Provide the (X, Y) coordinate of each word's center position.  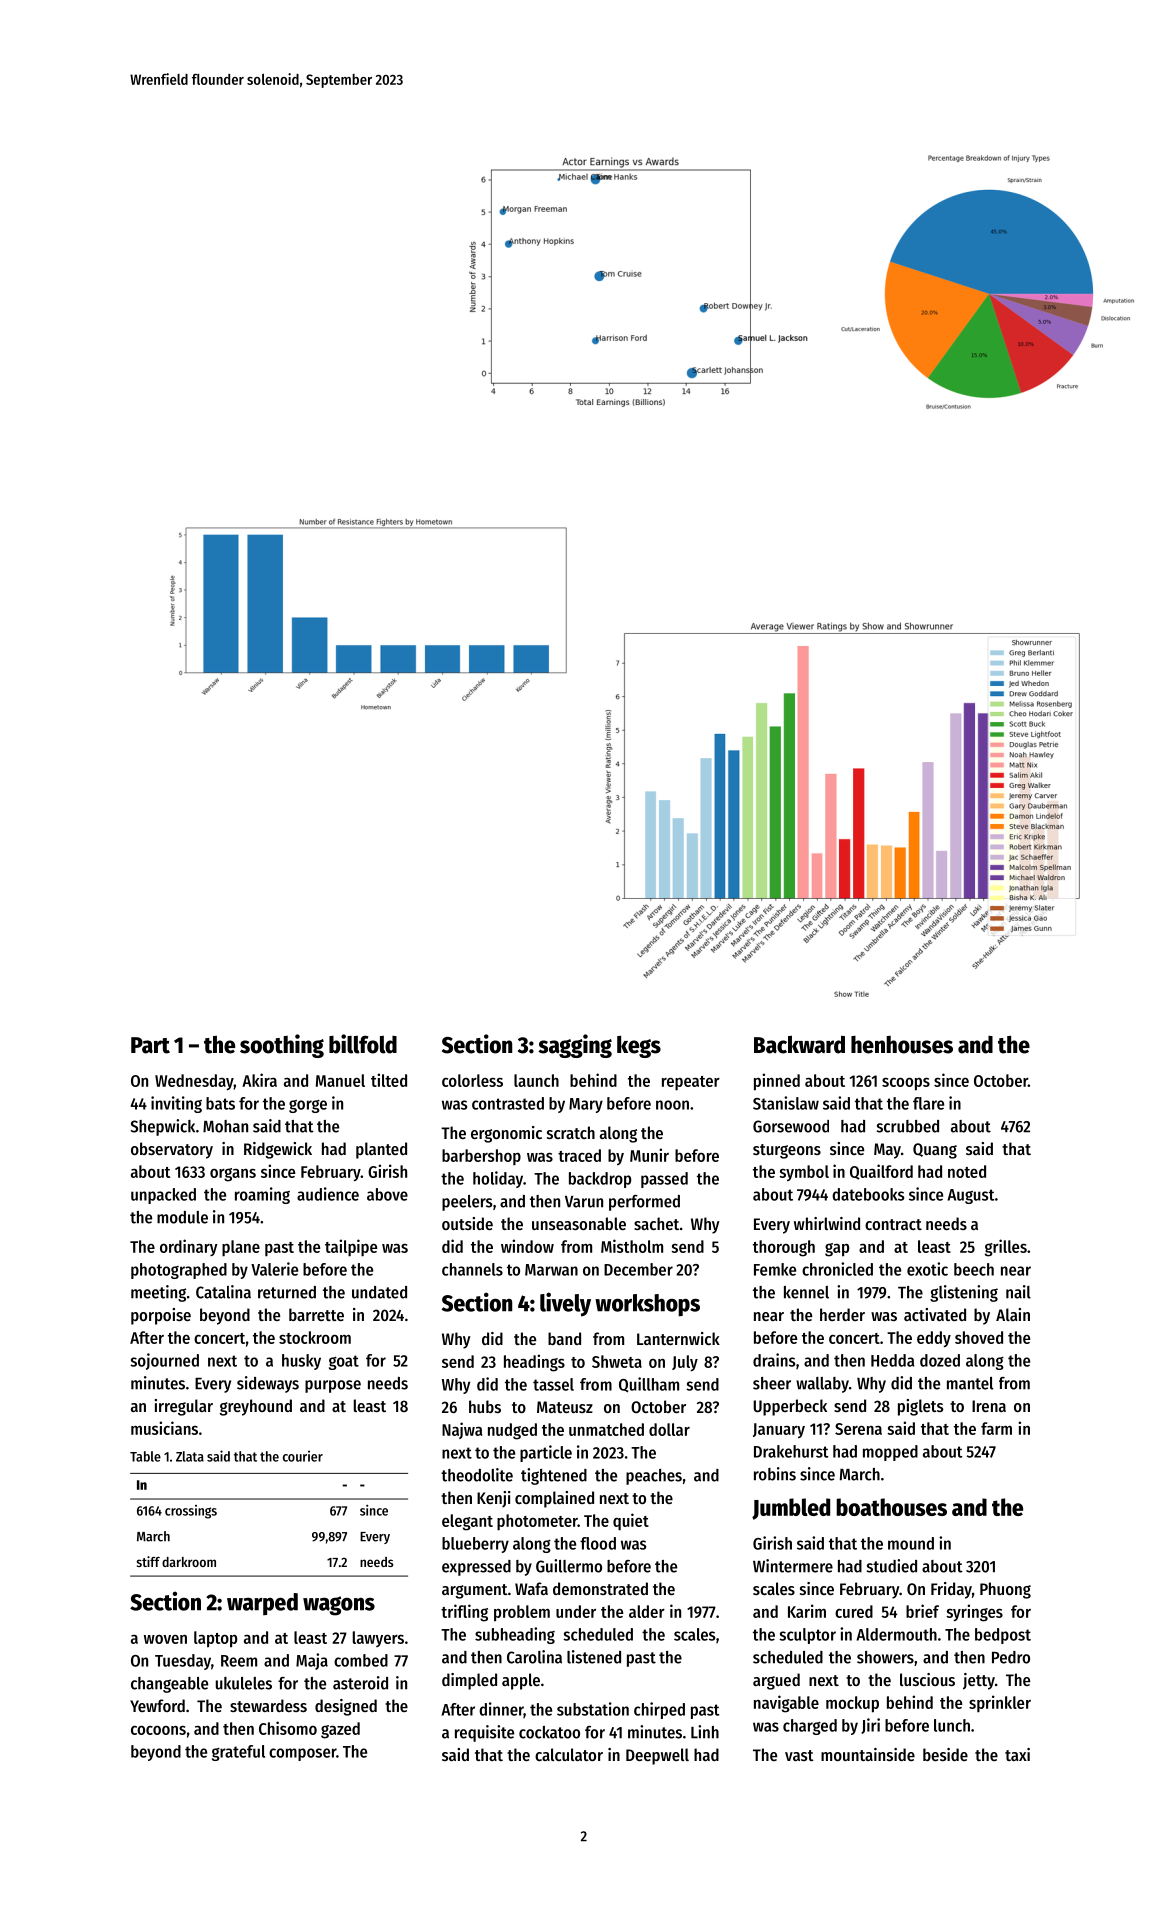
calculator (569, 1754)
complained (554, 1499)
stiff (148, 1561)
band (564, 1338)
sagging (575, 1046)
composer (302, 1754)
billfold (363, 1044)
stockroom (315, 1337)
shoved (979, 1337)
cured (854, 1611)
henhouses (902, 1045)
